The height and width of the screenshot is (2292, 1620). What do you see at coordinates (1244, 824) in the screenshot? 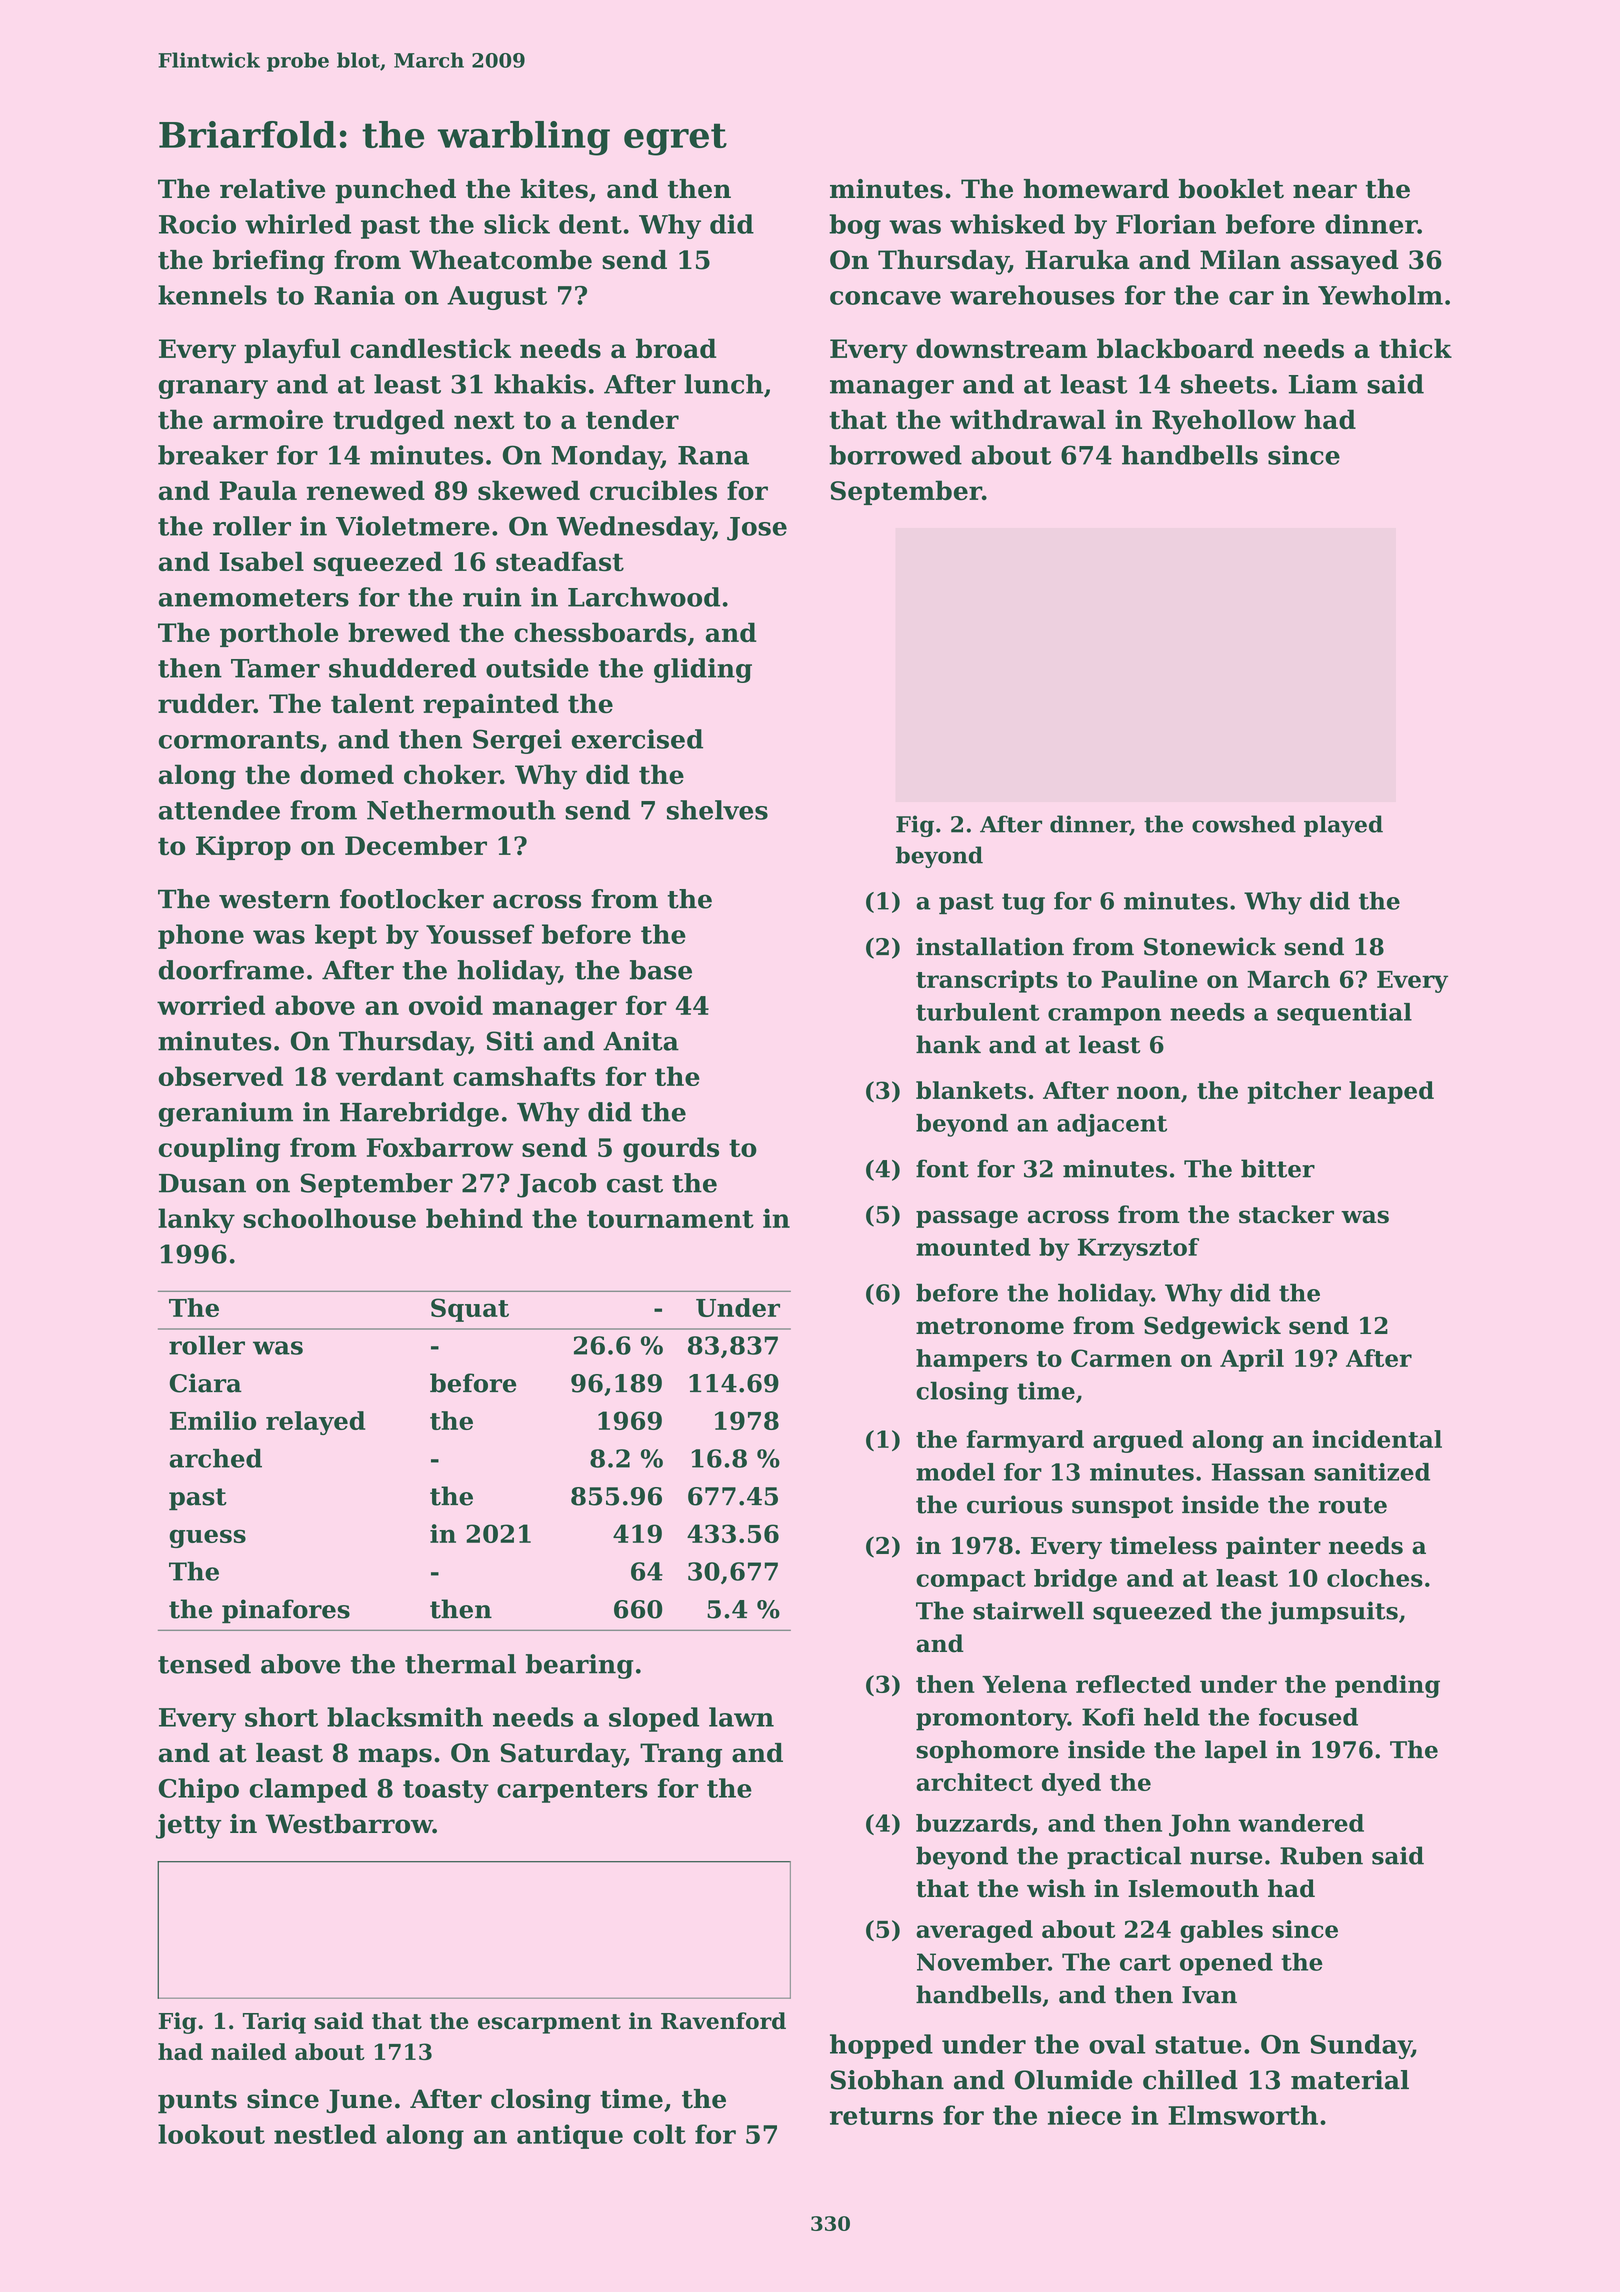
I see `cowshed` at bounding box center [1244, 824].
